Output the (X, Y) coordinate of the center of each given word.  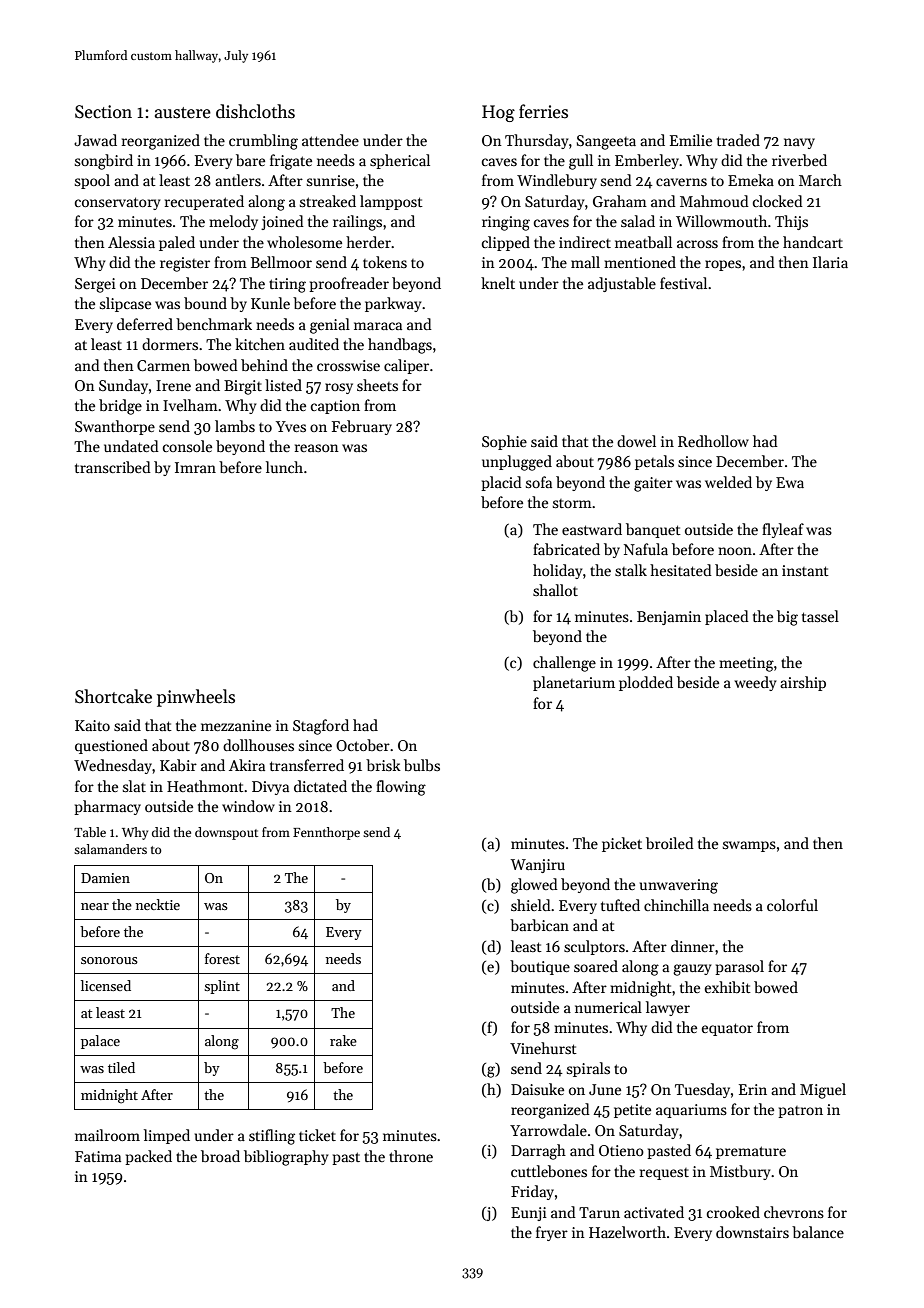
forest (222, 958)
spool (92, 181)
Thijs (791, 222)
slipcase (125, 304)
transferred (307, 765)
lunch (284, 467)
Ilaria (830, 262)
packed (148, 1157)
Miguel (823, 1091)
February (362, 427)
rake (343, 1040)
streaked (328, 201)
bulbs (422, 765)
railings (357, 223)
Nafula (646, 549)
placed (727, 617)
